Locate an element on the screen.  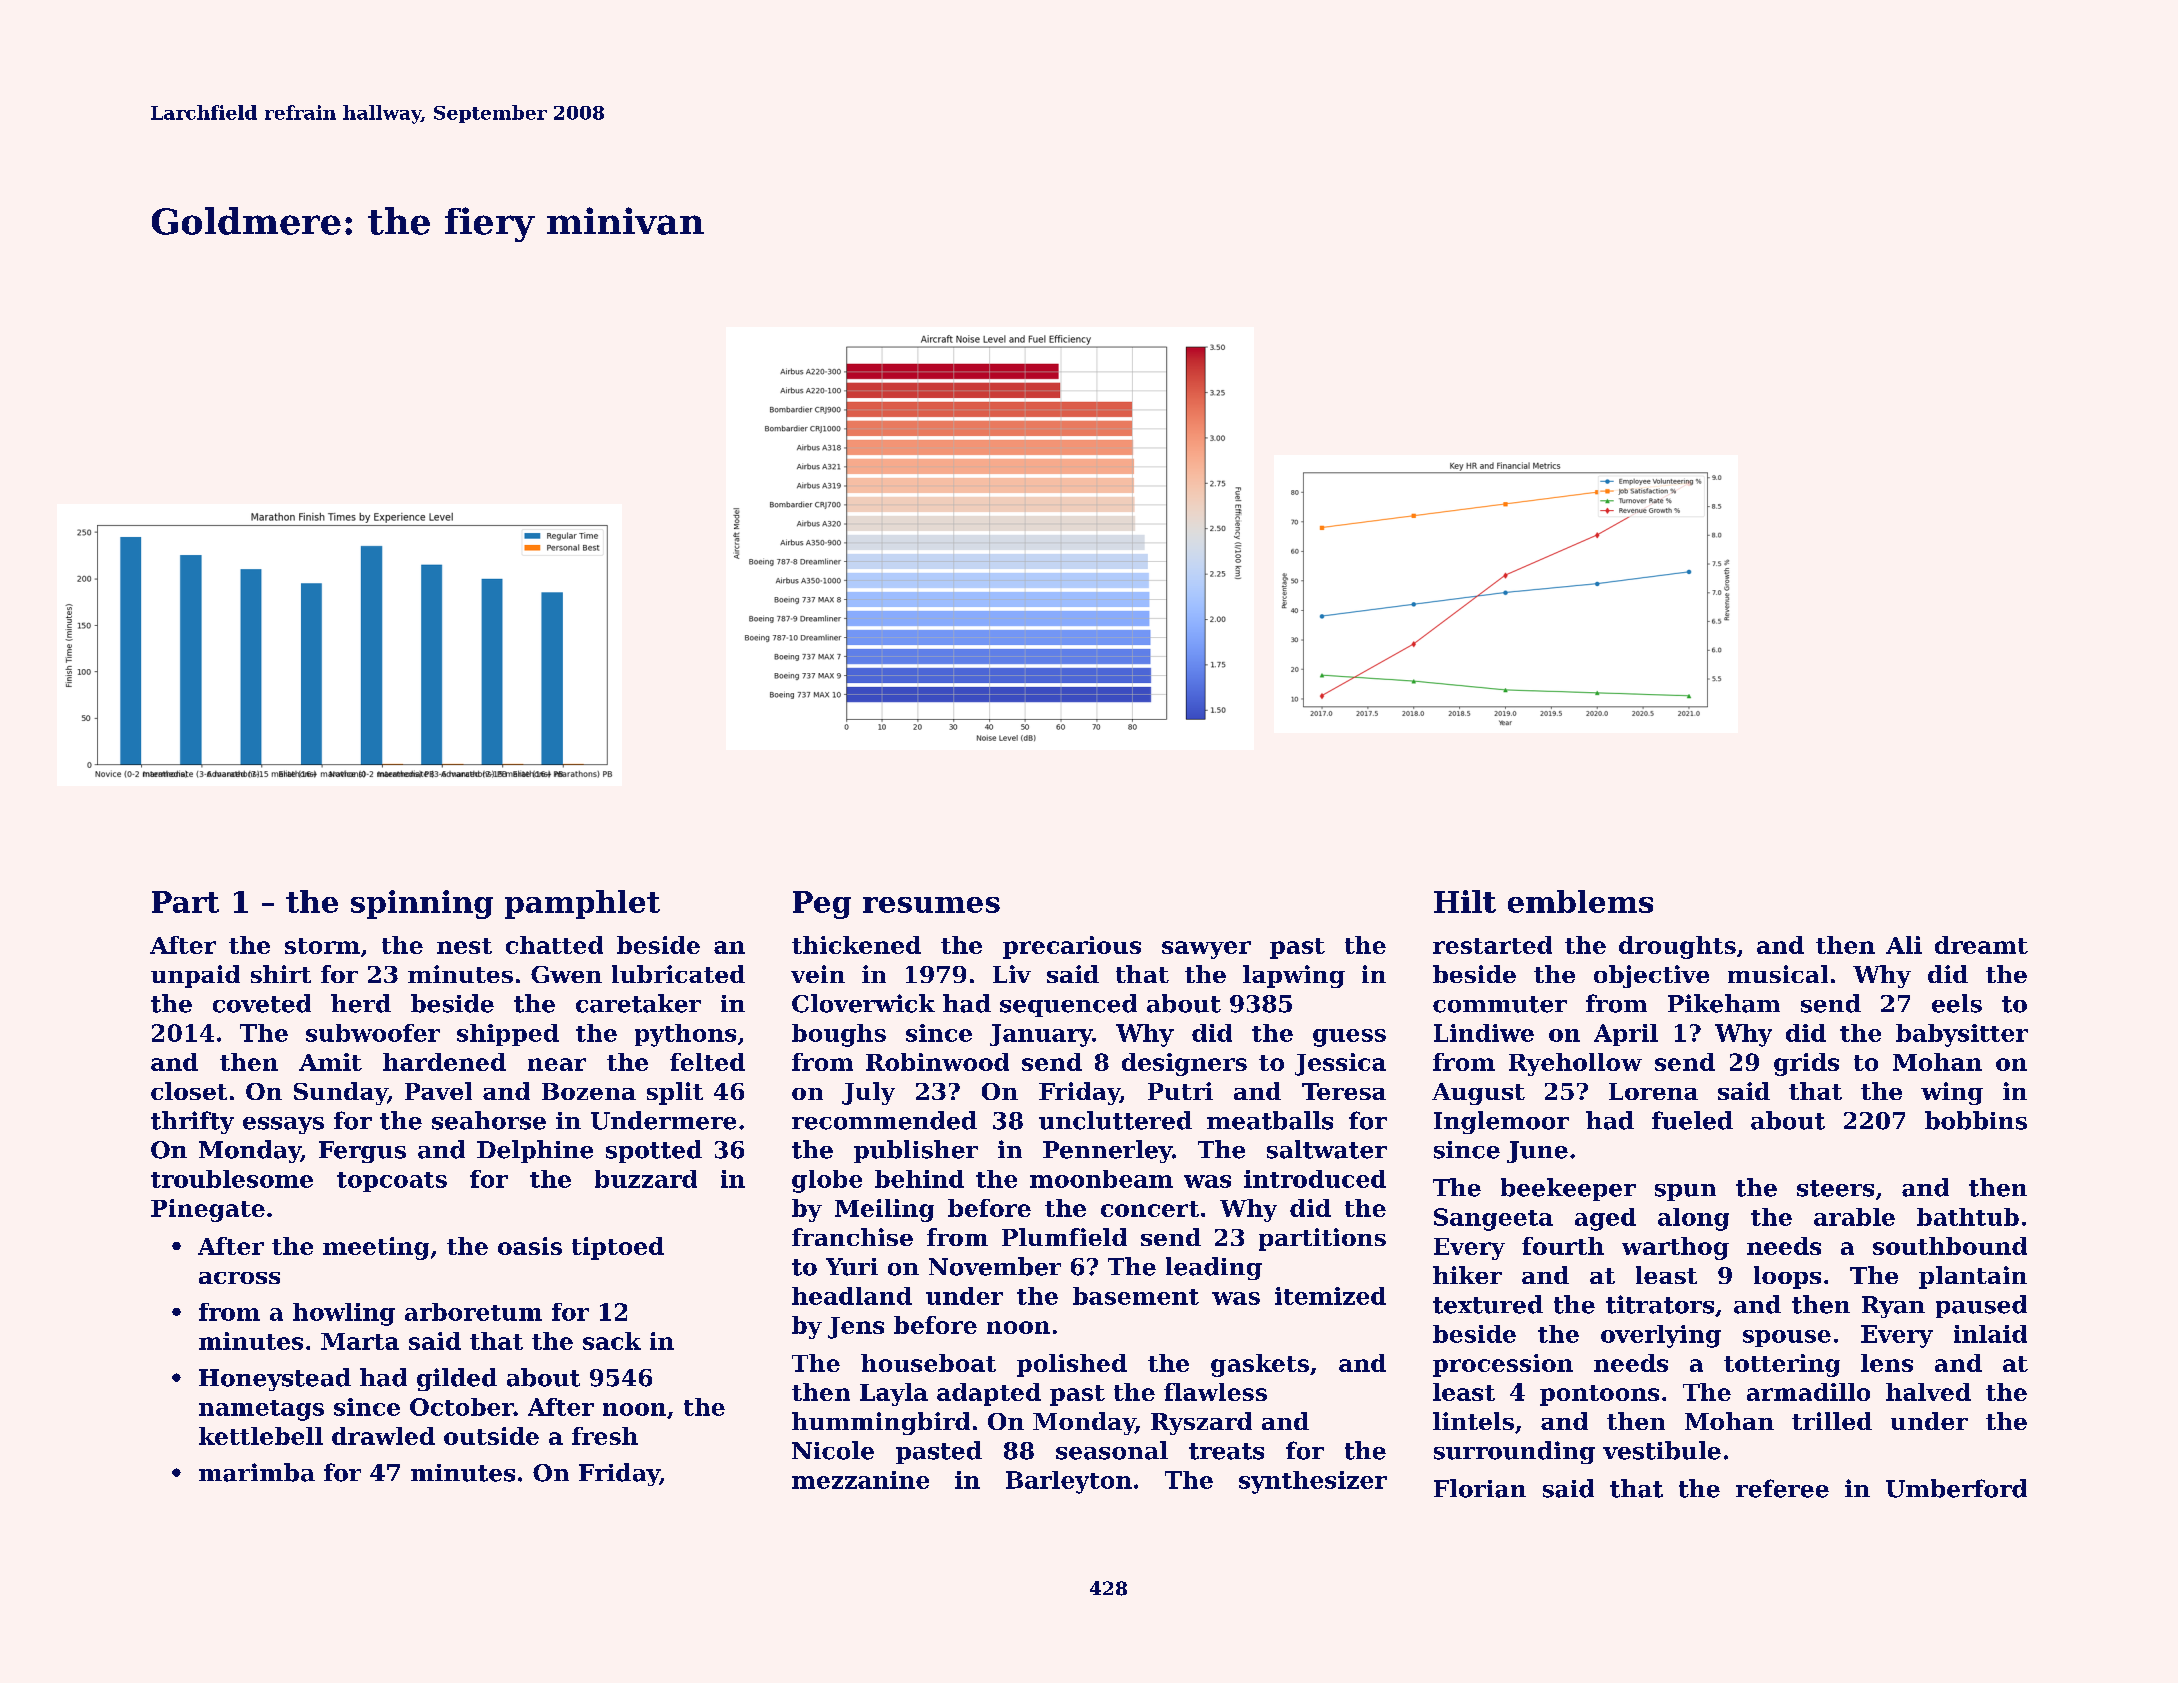
pamphlet is located at coordinates (582, 904).
